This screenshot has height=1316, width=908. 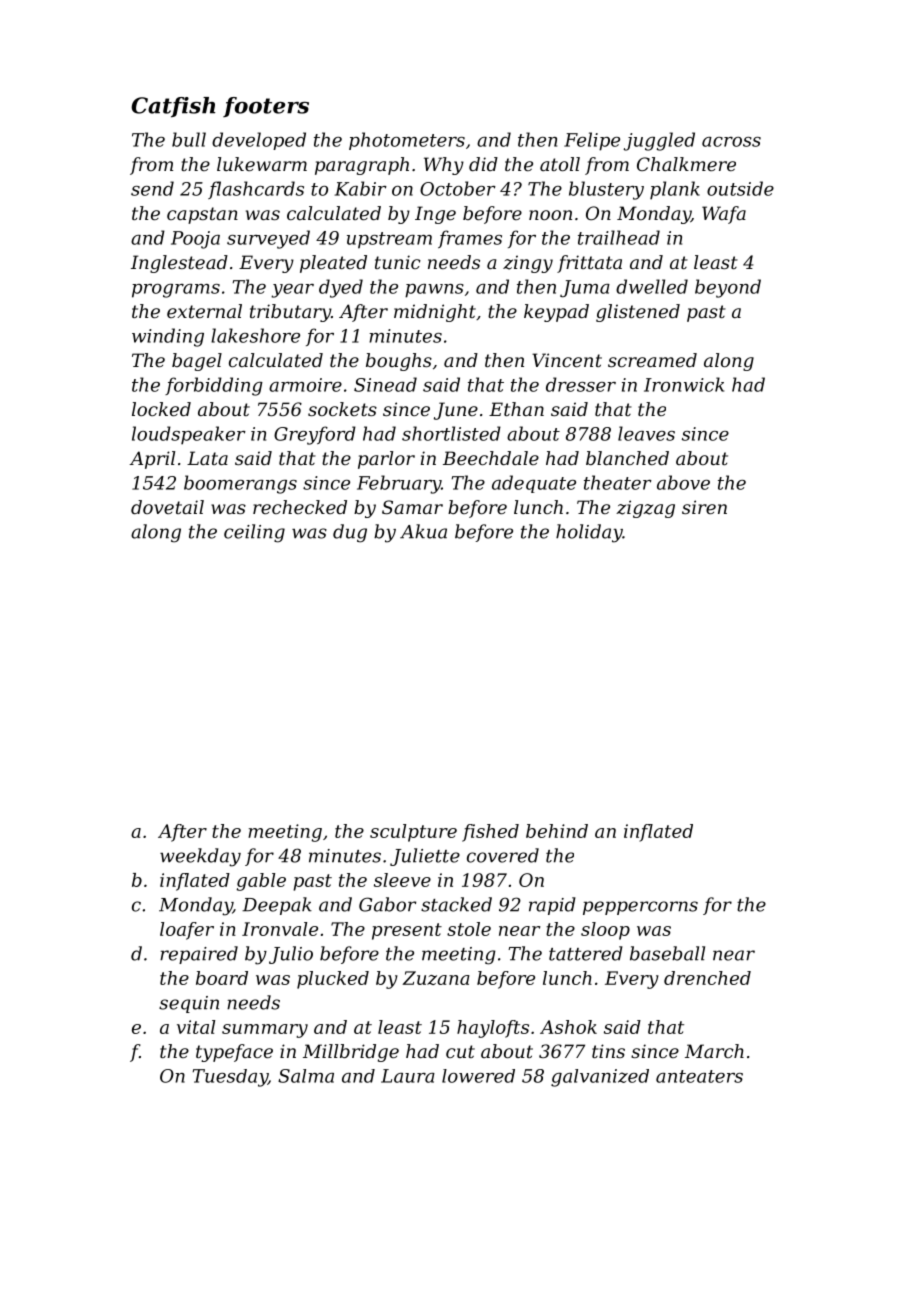 What do you see at coordinates (407, 141) in the screenshot?
I see `photometers` at bounding box center [407, 141].
